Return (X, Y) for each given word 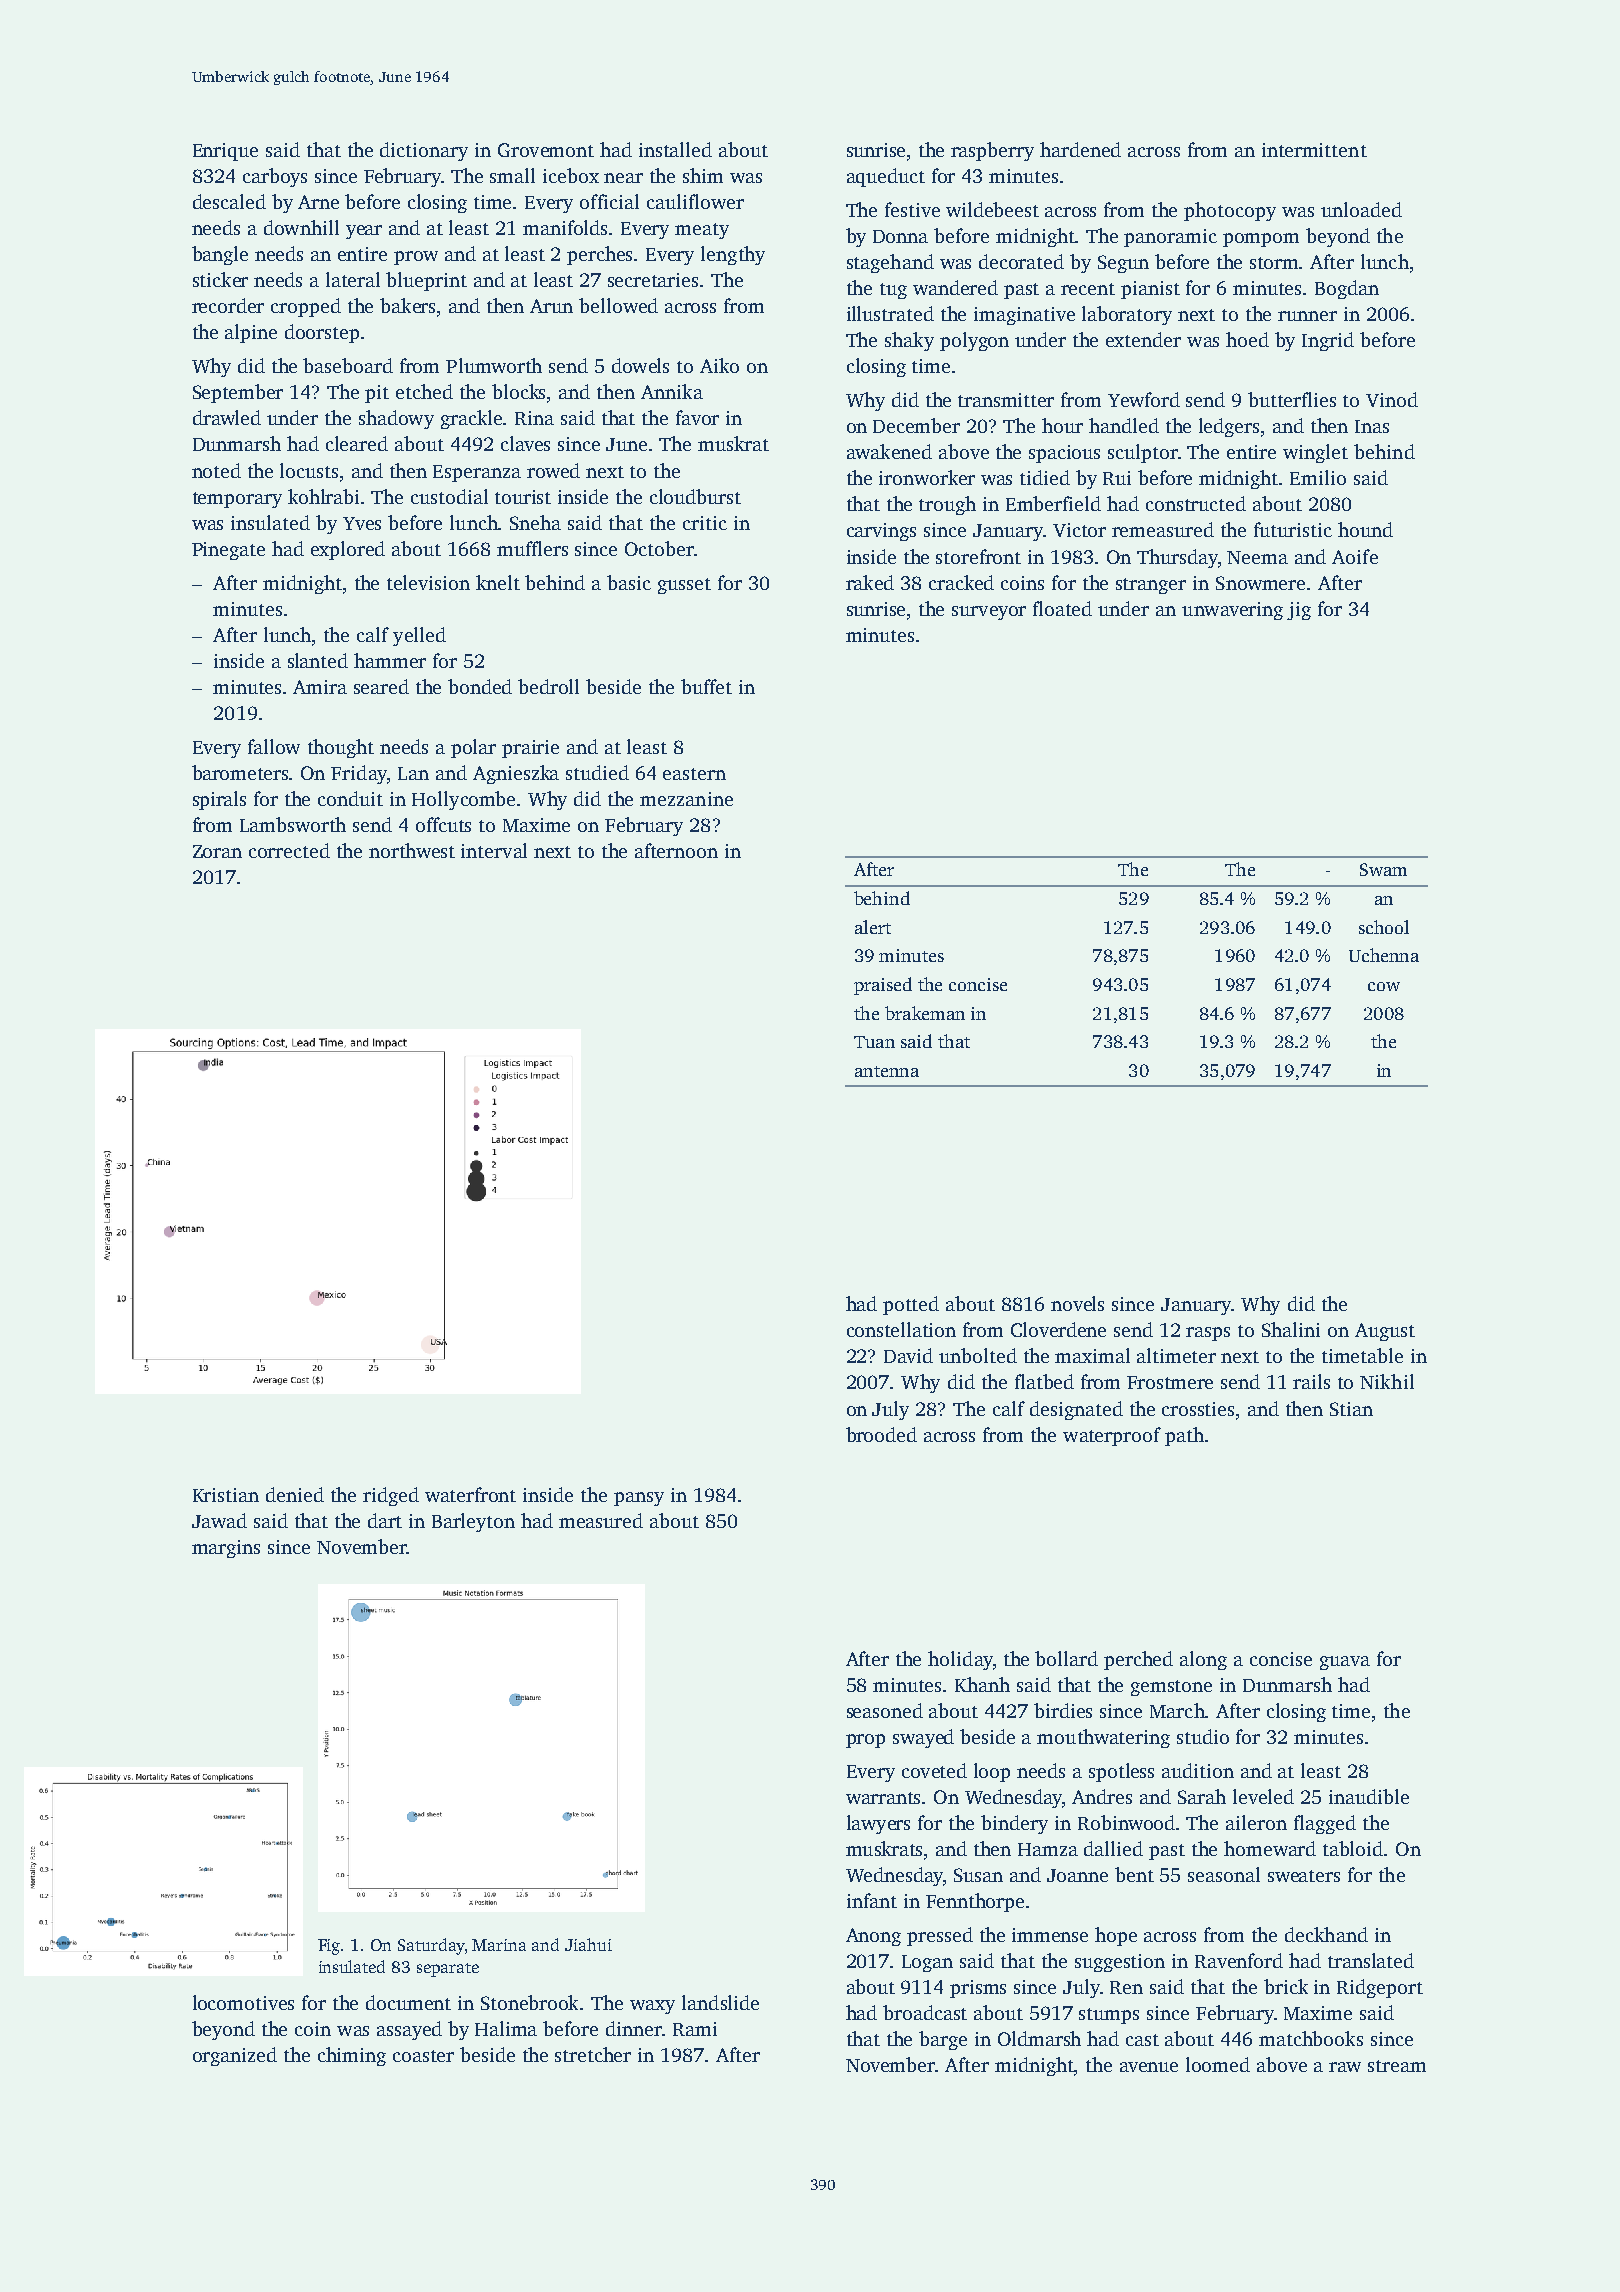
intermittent (1314, 150)
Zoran (217, 851)
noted (216, 470)
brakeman (925, 1013)
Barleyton (473, 1522)
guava (1345, 1663)
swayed (923, 1738)
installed (675, 149)
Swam (1383, 869)
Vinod (1392, 399)
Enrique (225, 152)
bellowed (618, 305)
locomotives (243, 2002)
